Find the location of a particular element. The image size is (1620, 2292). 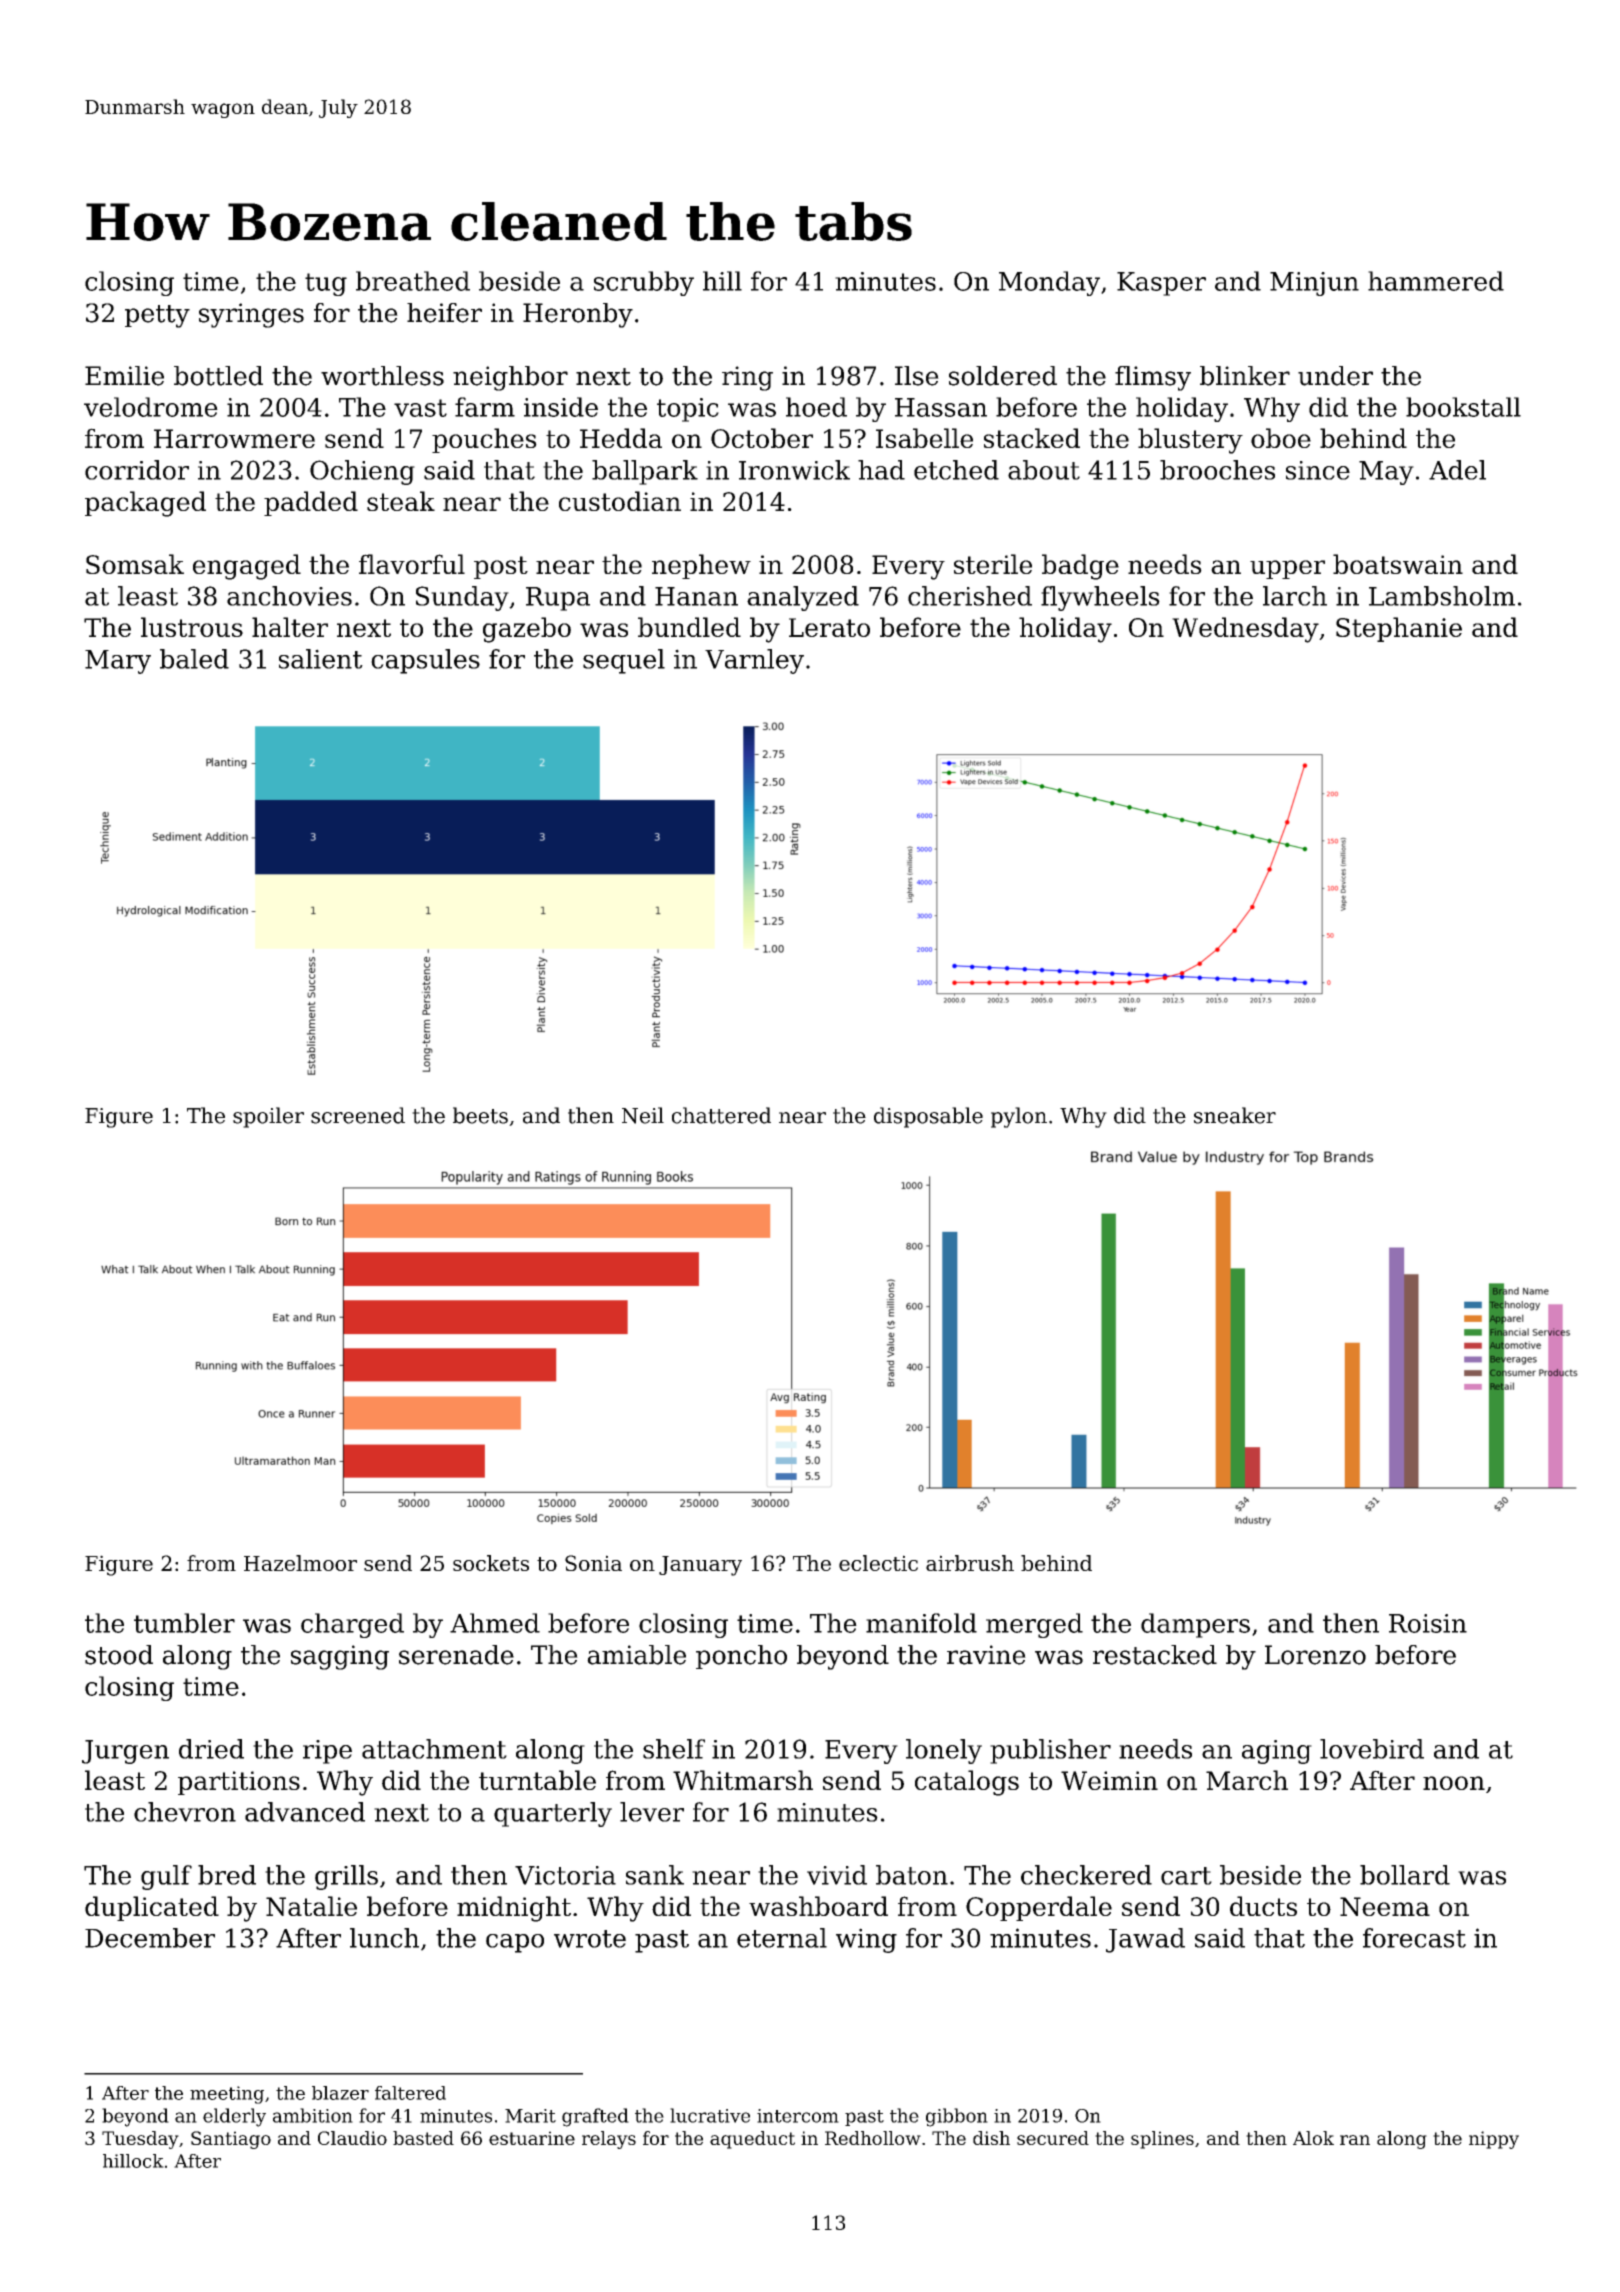

screened is located at coordinates (358, 1115).
